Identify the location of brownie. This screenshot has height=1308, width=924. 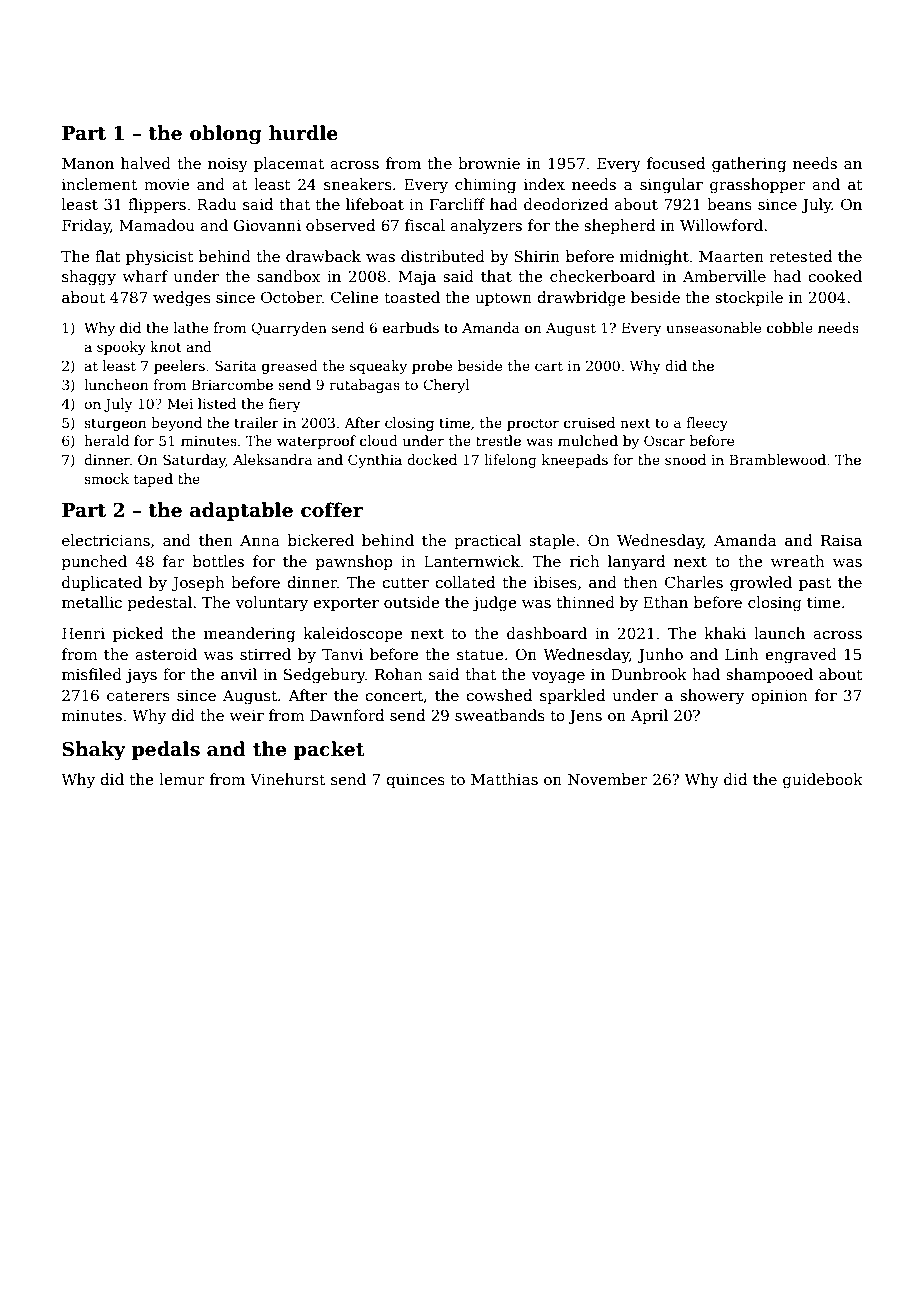
(489, 163).
